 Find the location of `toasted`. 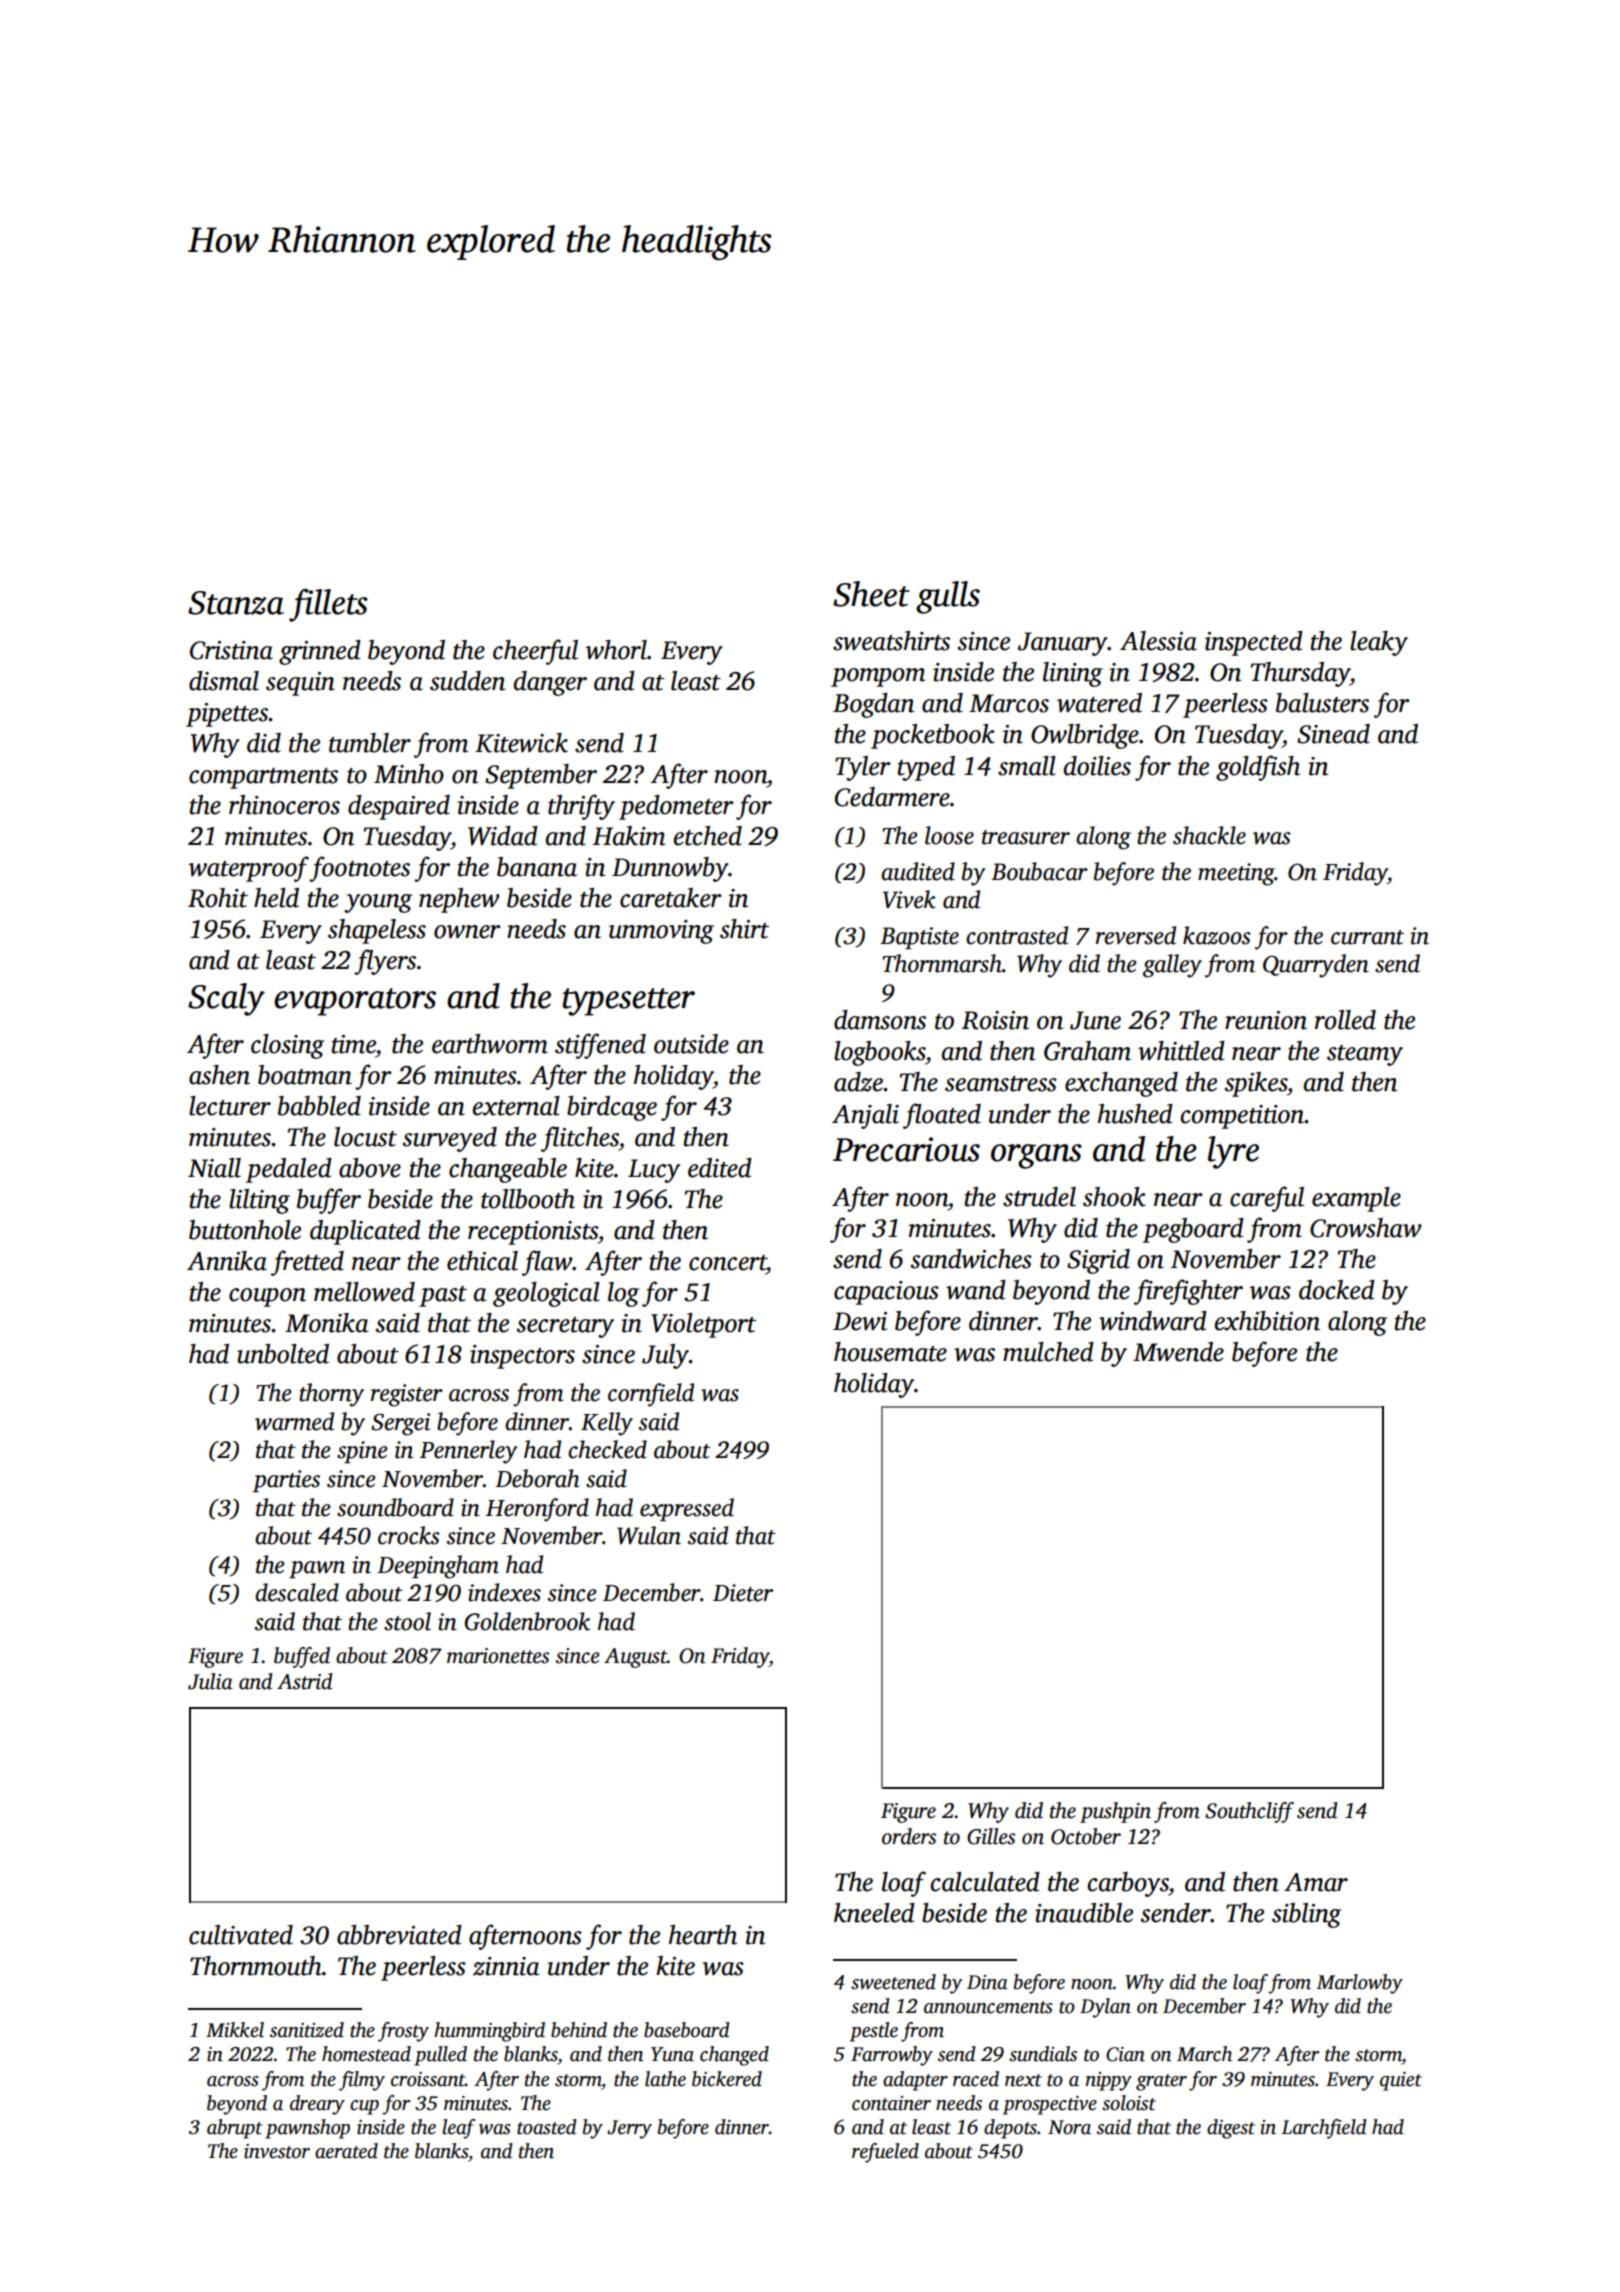

toasted is located at coordinates (547, 2127).
